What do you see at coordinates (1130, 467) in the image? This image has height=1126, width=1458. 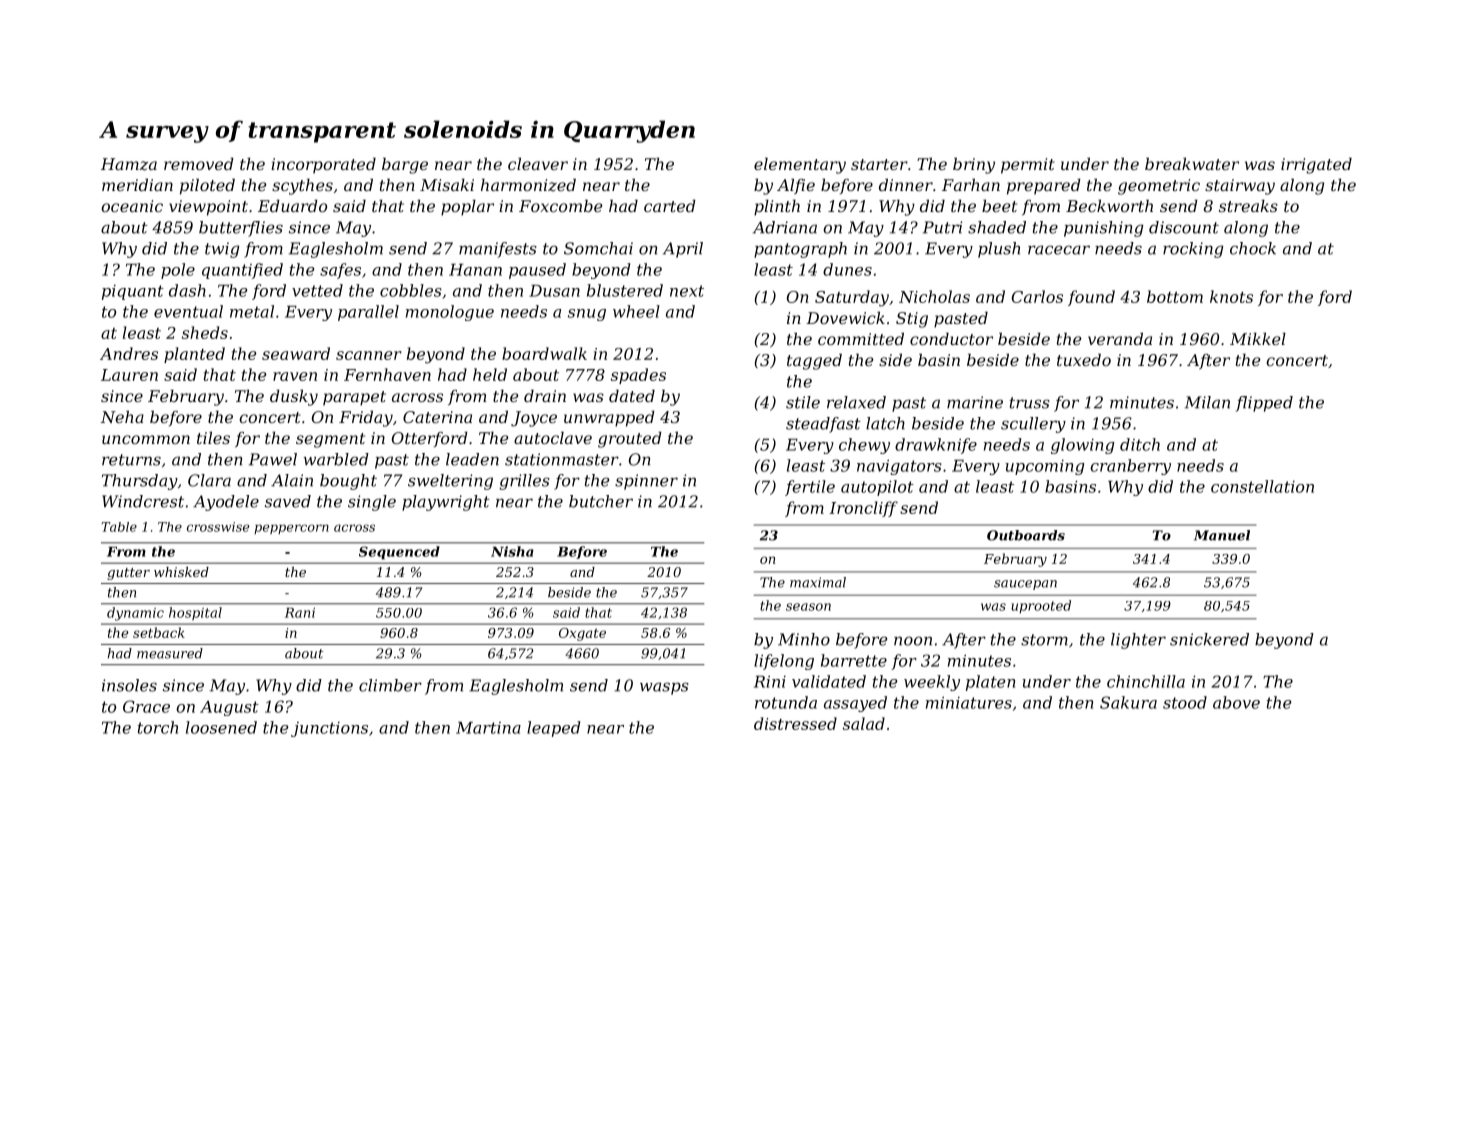 I see `cranberry` at bounding box center [1130, 467].
